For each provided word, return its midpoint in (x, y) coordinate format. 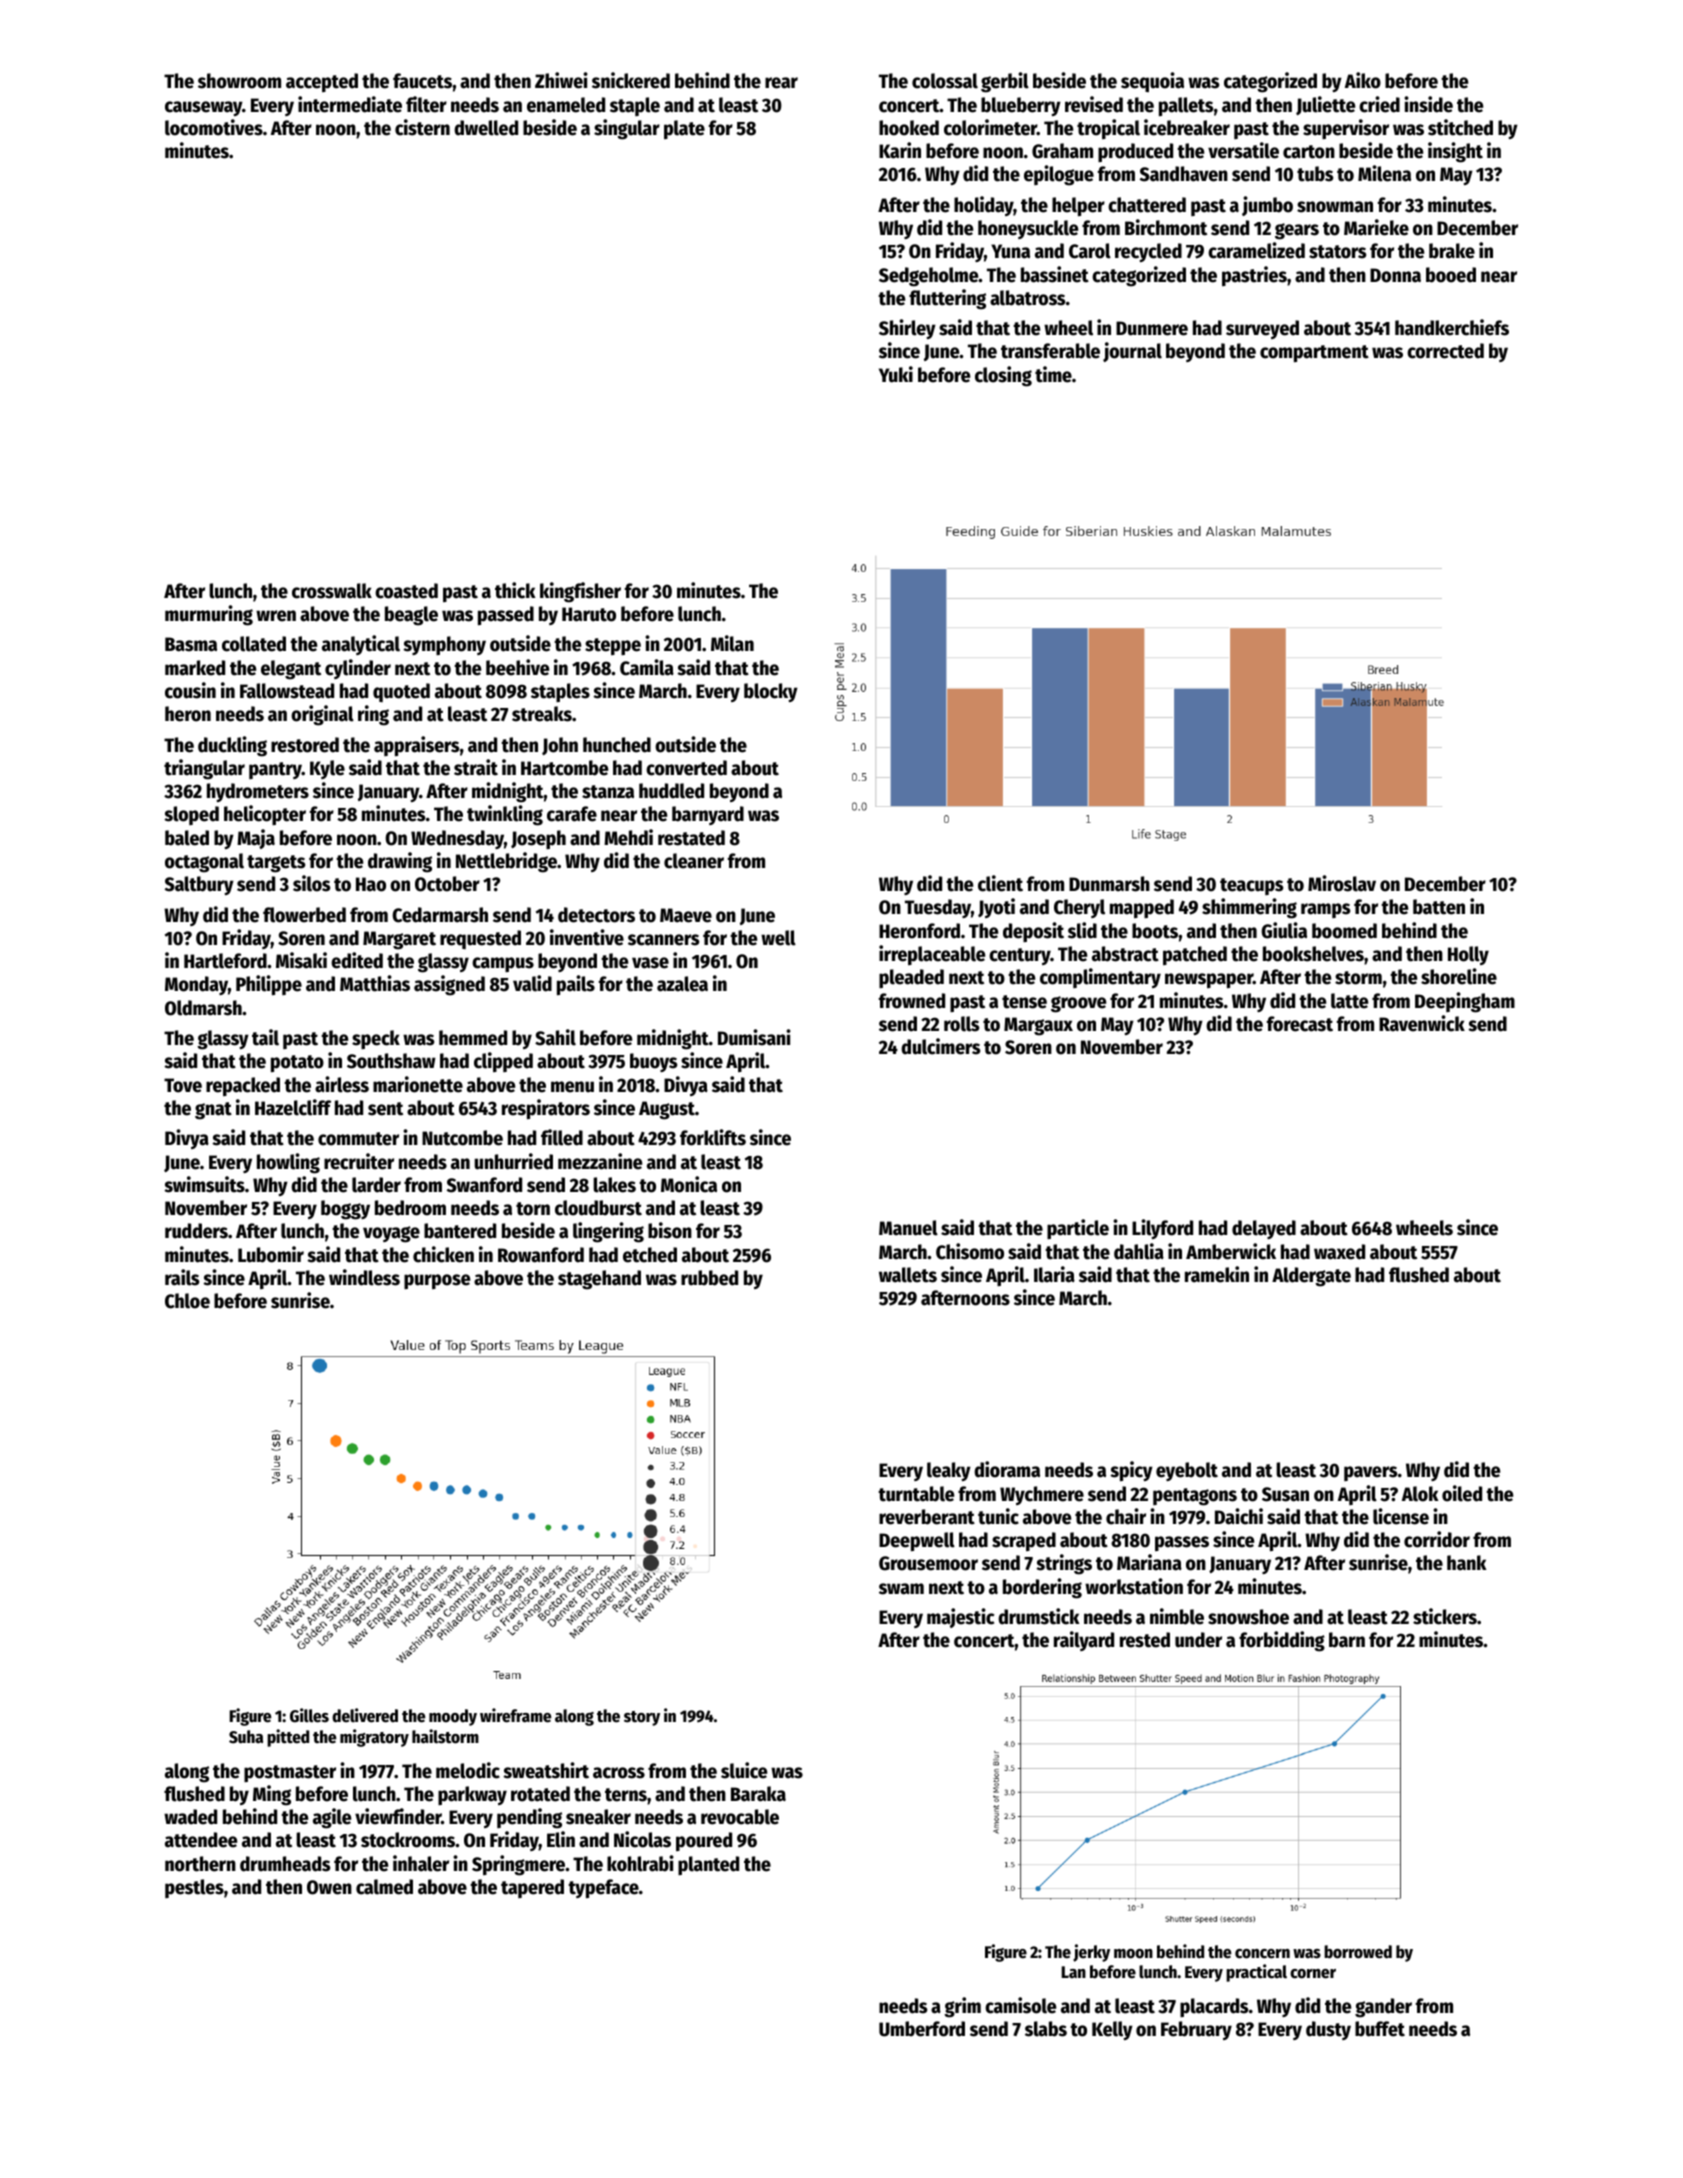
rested (1145, 1640)
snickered (631, 80)
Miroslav (1342, 883)
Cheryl (1079, 908)
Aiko (1363, 80)
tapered (532, 1888)
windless (364, 1277)
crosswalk (332, 591)
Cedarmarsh (440, 915)
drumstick (1039, 1616)
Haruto (589, 614)
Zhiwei (561, 80)
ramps (1325, 910)
